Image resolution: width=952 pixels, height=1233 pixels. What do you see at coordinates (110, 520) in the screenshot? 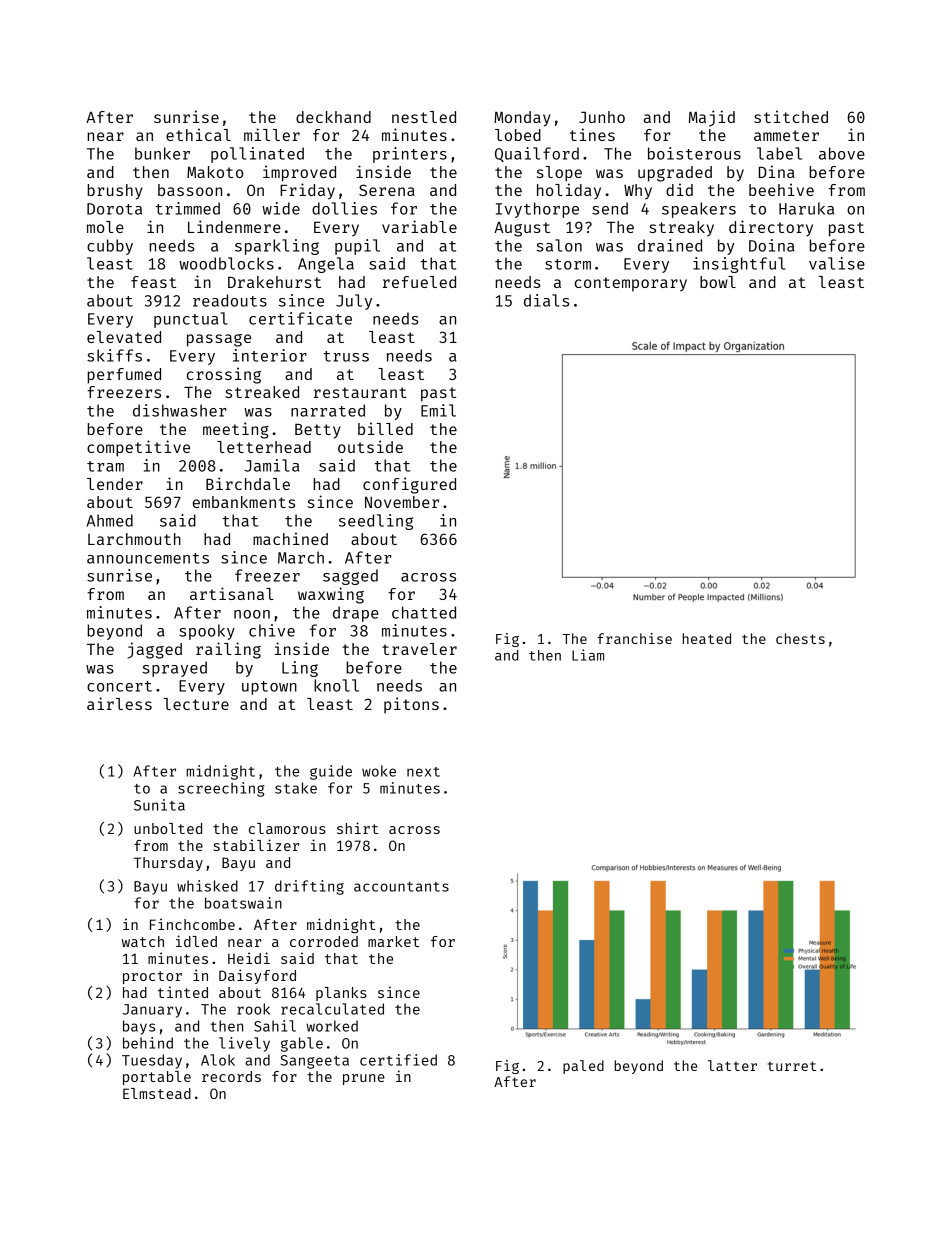
I see `Ahmed` at bounding box center [110, 520].
